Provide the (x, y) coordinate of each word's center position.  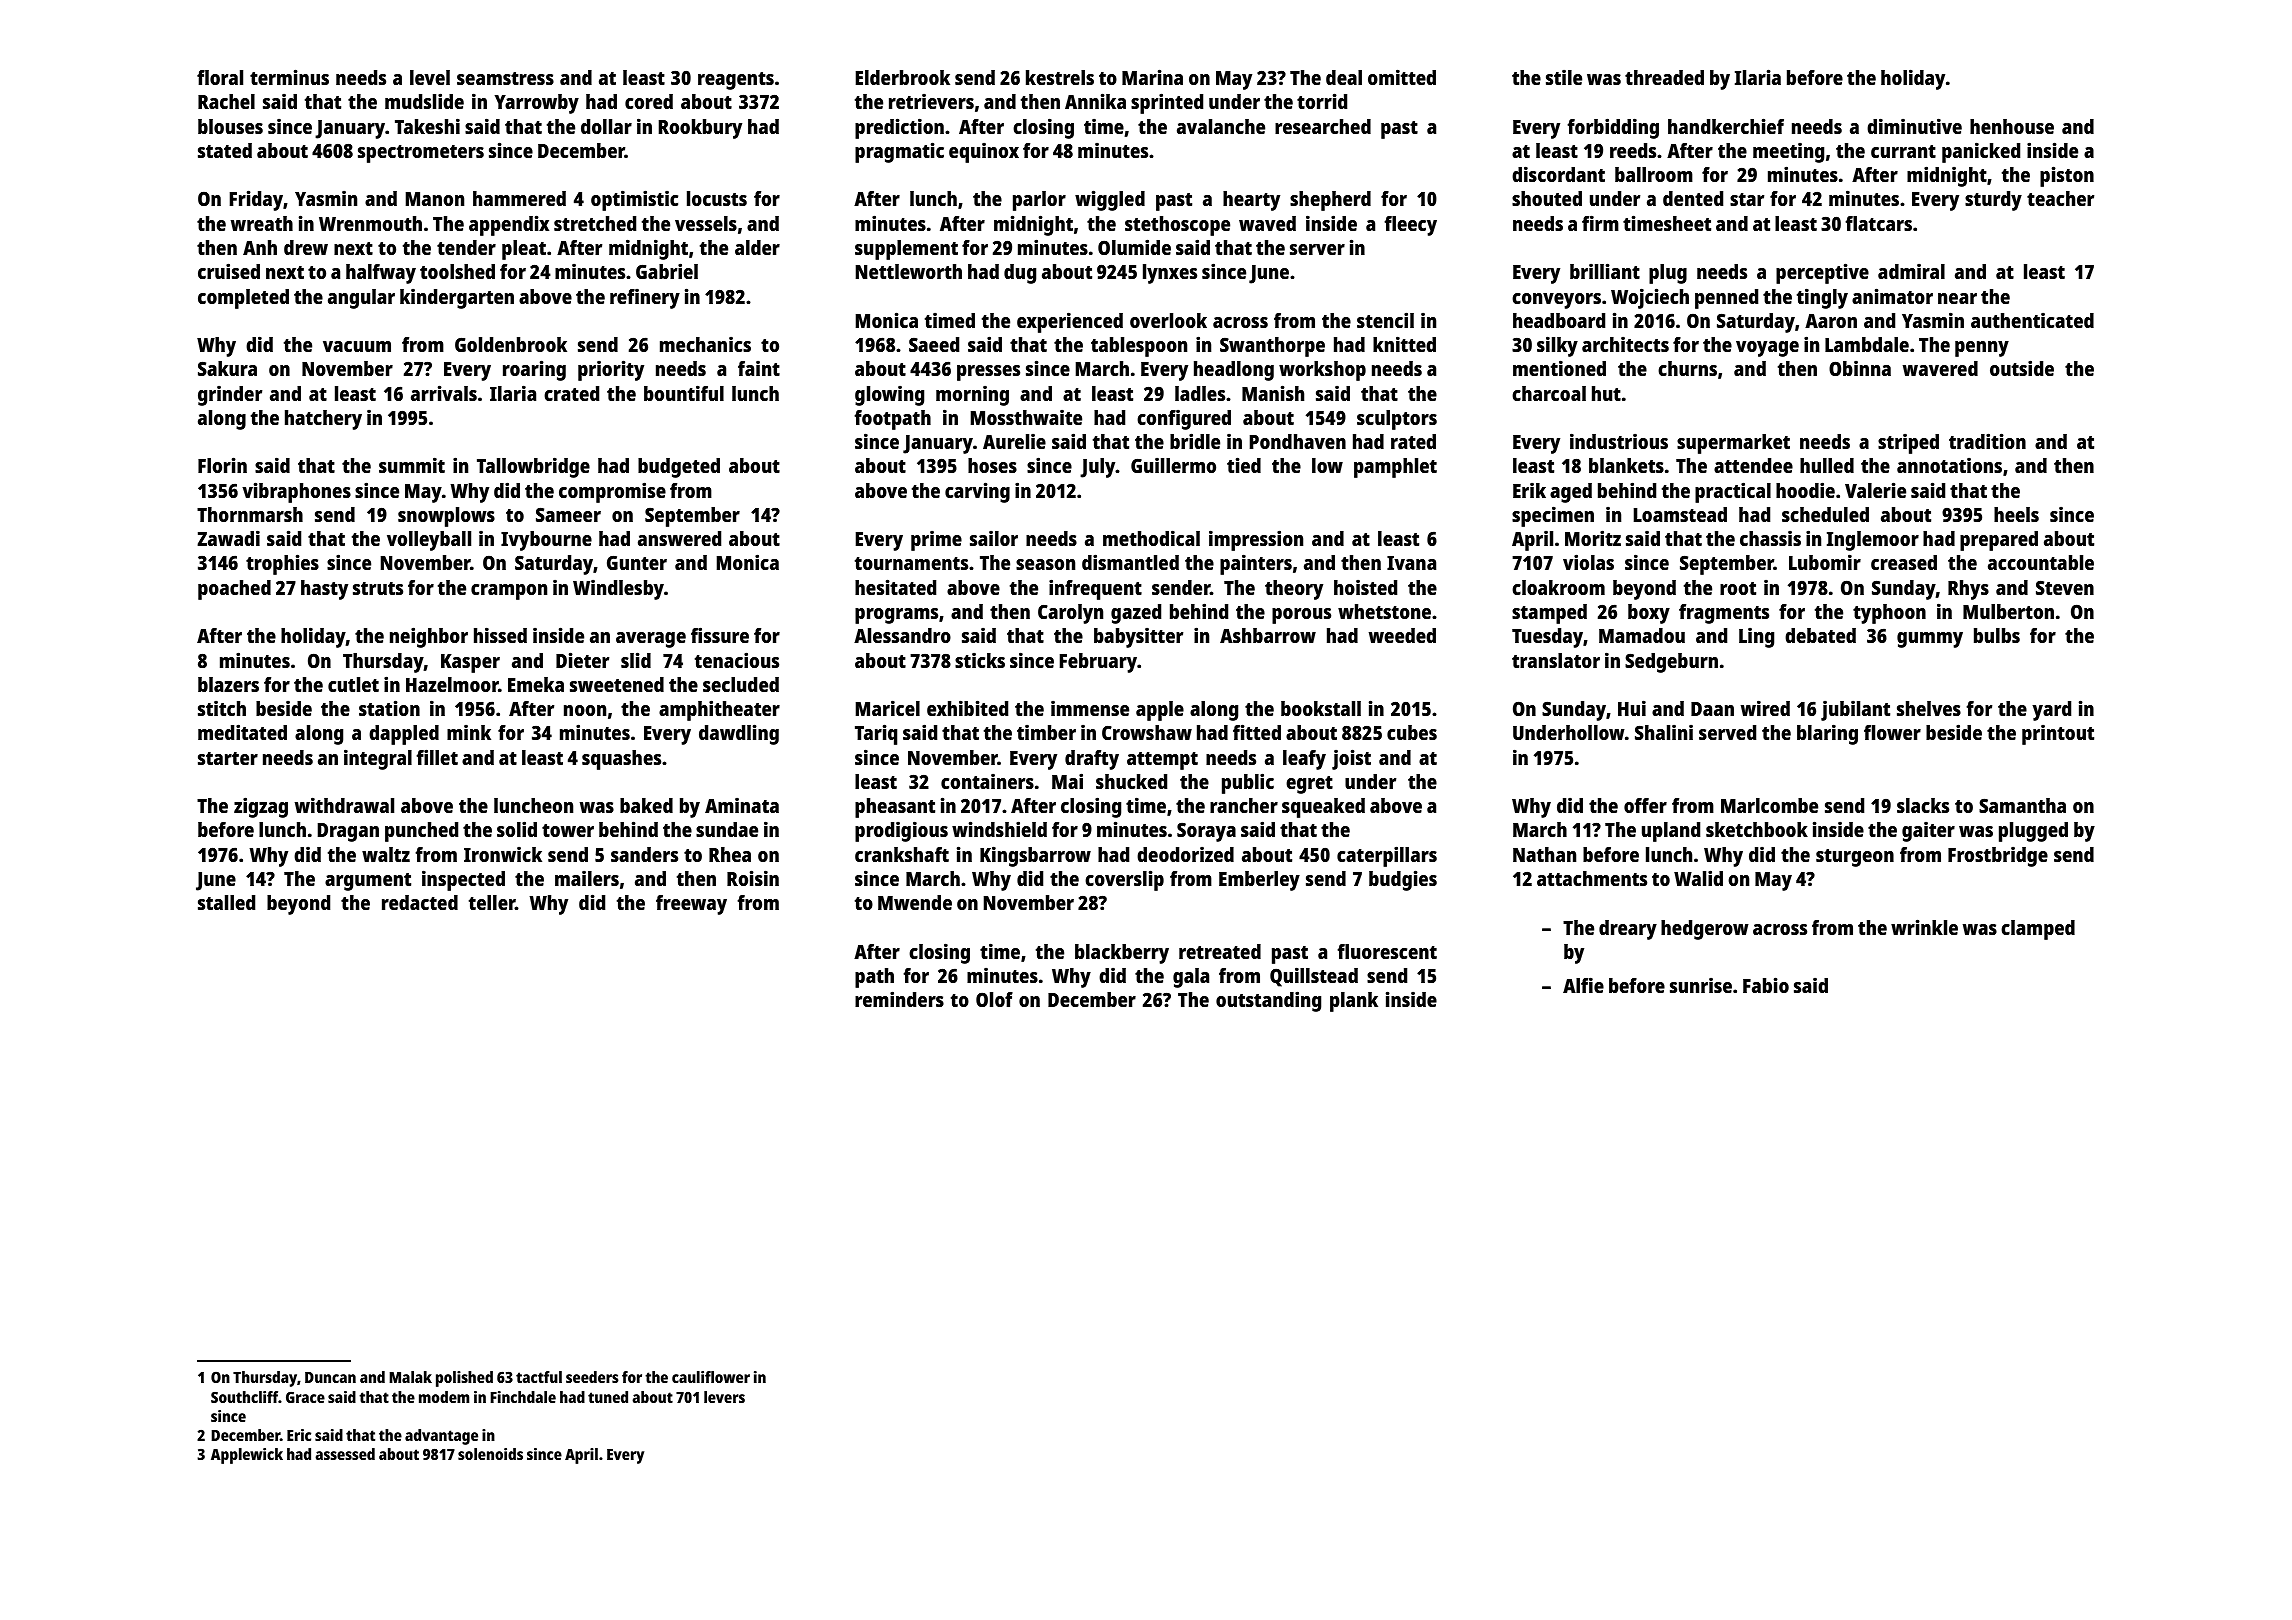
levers (724, 1397)
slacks (1923, 805)
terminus (289, 77)
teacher (2060, 198)
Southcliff (244, 1397)
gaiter (1928, 832)
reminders (899, 999)
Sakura (227, 368)
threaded (1664, 77)
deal (1344, 77)
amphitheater (719, 710)
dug (1020, 274)
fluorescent (1387, 951)
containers (987, 781)
